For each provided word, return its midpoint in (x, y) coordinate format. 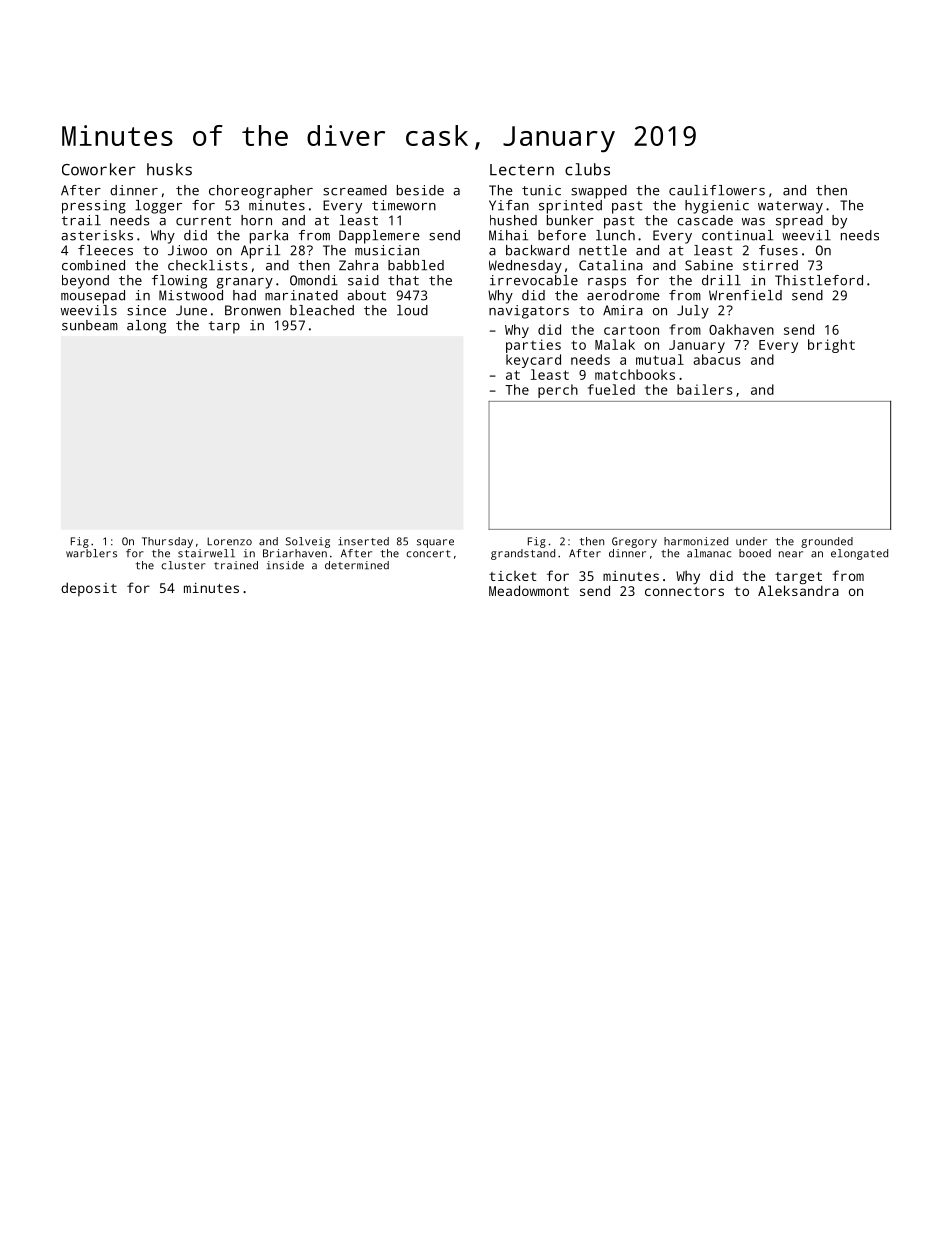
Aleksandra (798, 590)
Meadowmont (529, 590)
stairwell (206, 553)
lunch (615, 235)
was (753, 222)
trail (81, 220)
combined (93, 265)
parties (533, 346)
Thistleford (819, 280)
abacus (717, 359)
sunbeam (90, 325)
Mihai (508, 235)
